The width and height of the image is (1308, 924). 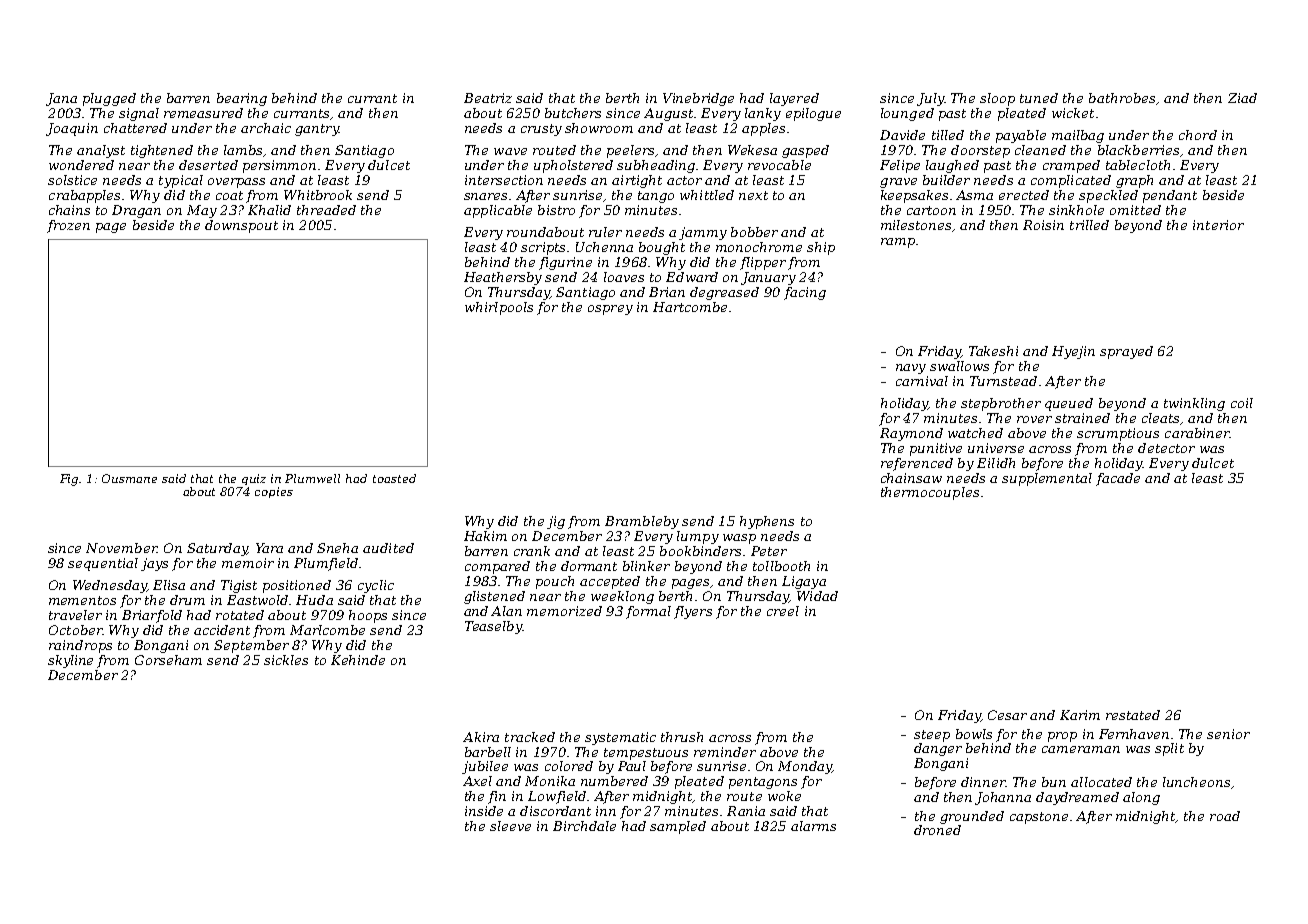 I want to click on Brambleby, so click(x=642, y=522).
